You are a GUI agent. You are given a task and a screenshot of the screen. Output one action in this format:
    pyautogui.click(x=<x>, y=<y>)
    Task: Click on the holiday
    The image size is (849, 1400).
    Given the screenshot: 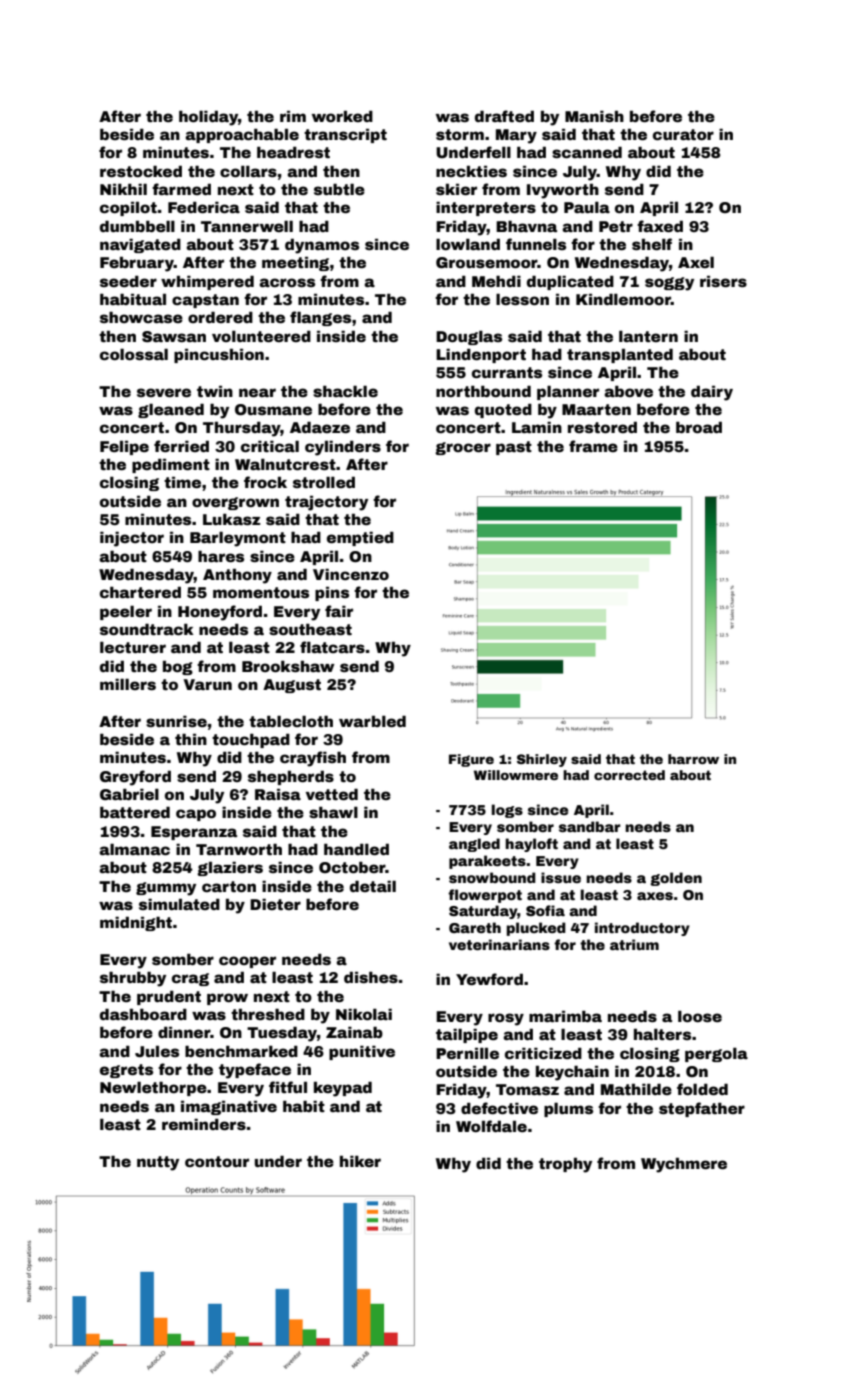 What is the action you would take?
    pyautogui.click(x=208, y=118)
